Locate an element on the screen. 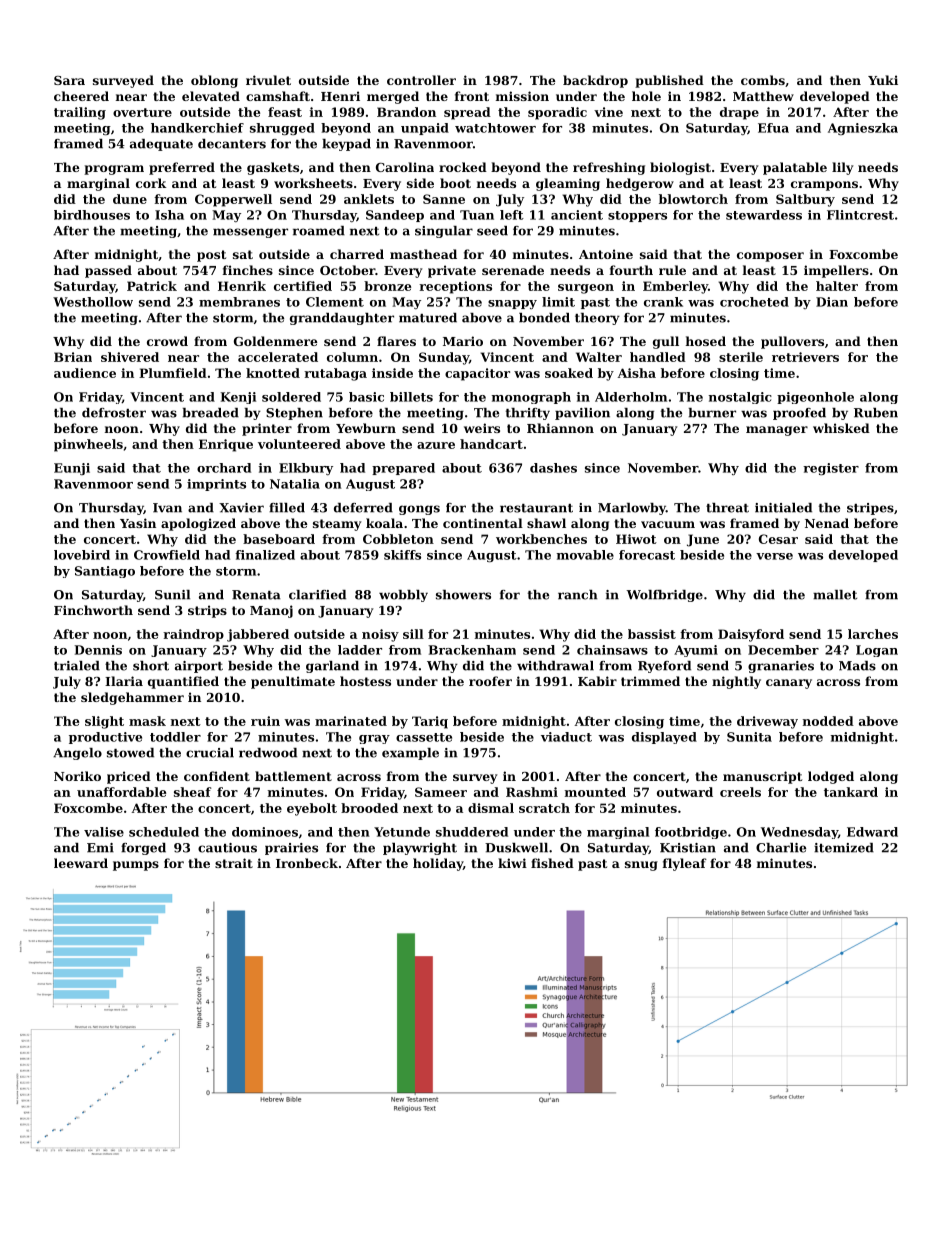  Ironbeck is located at coordinates (307, 863).
